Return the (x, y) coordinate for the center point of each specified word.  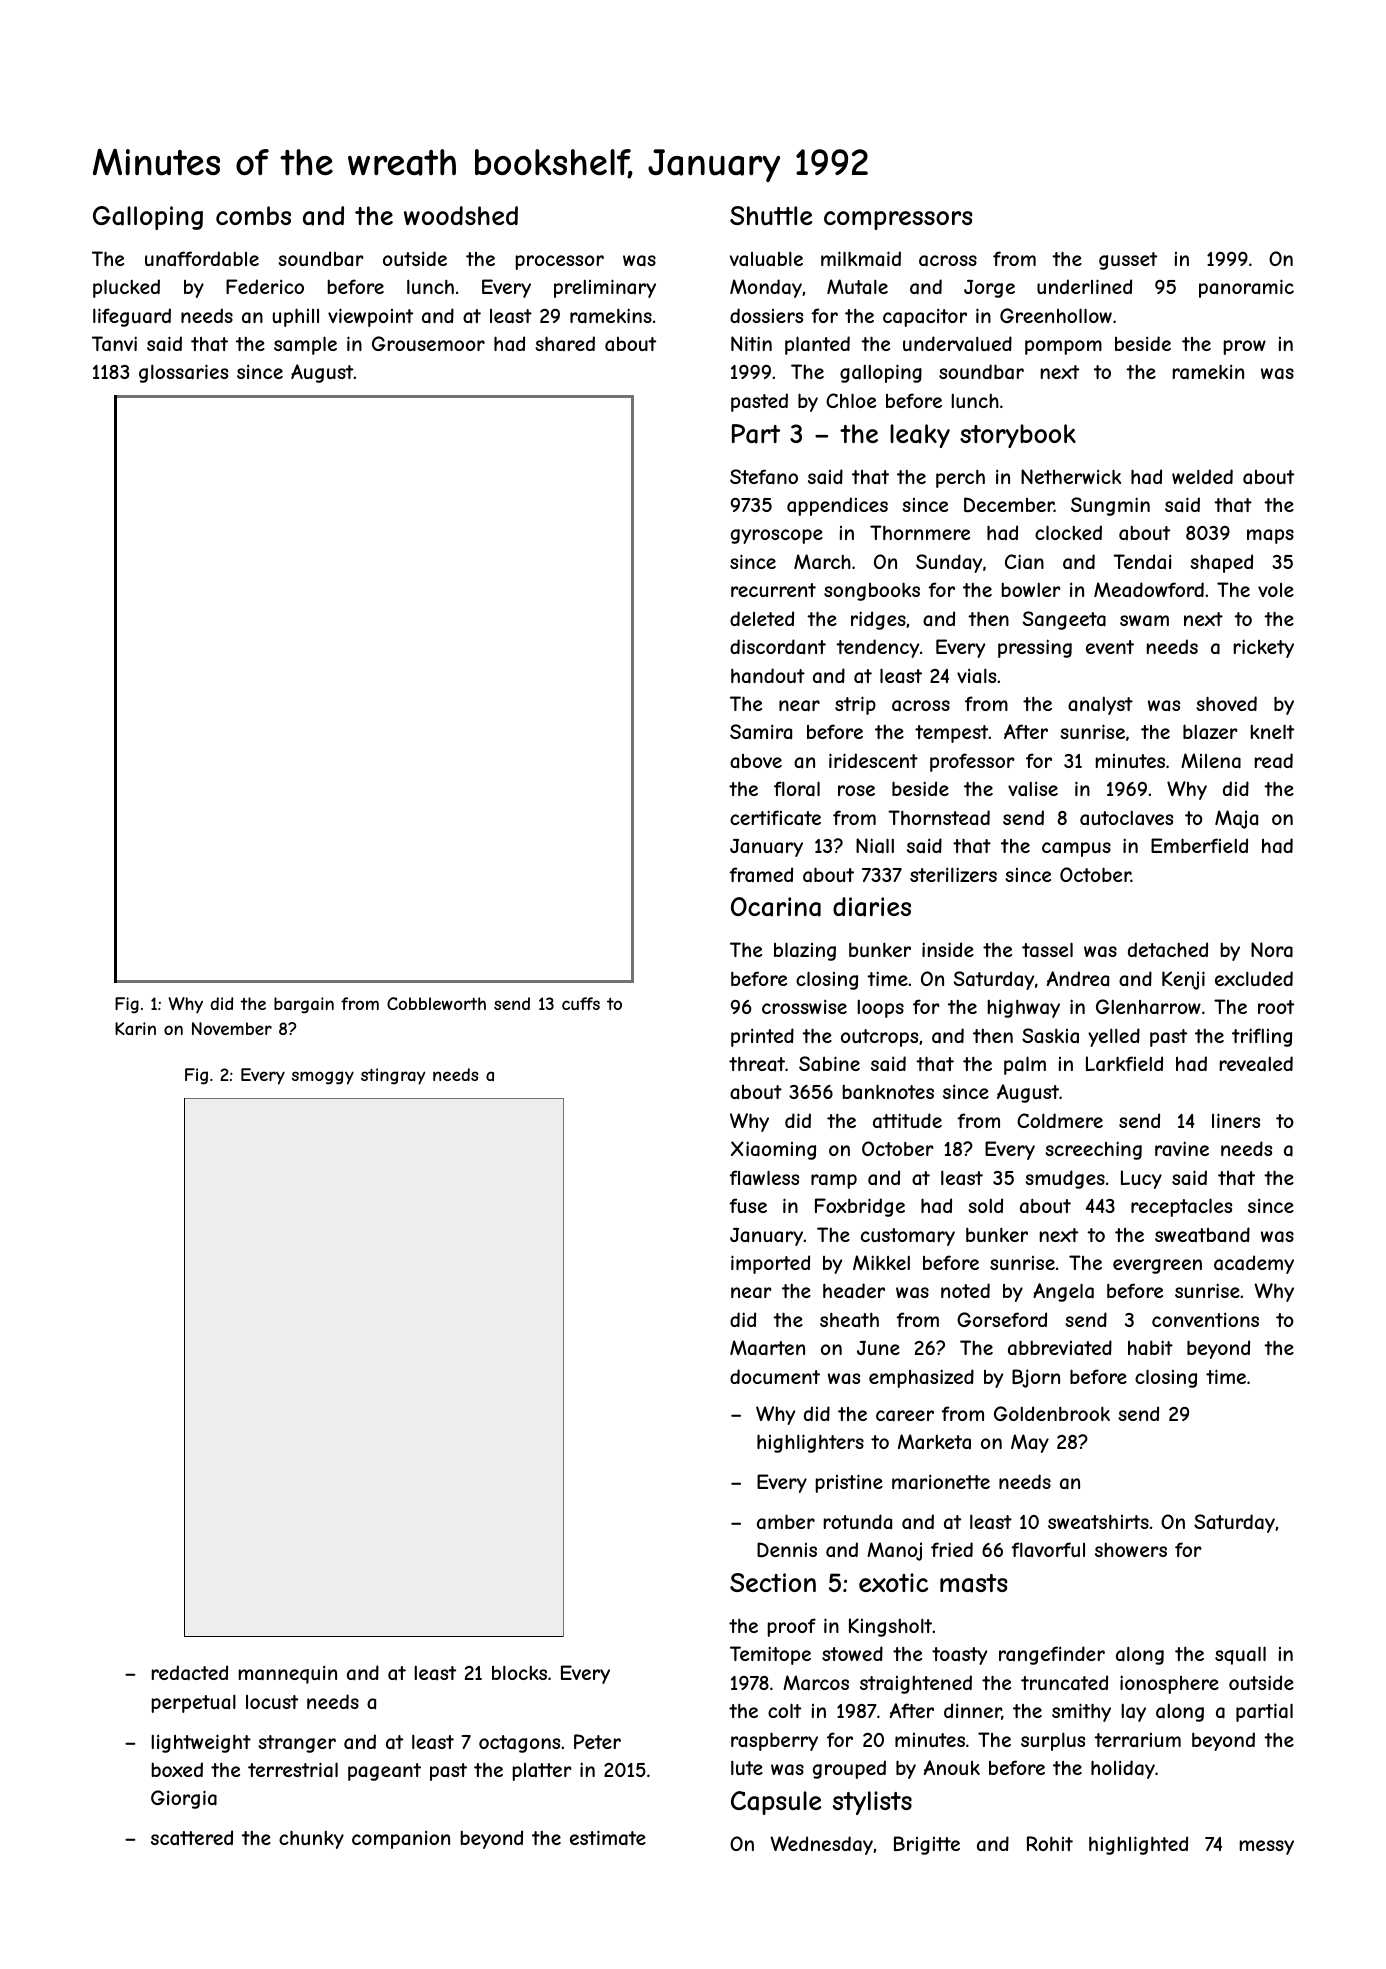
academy (1254, 1264)
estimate (608, 1838)
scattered (192, 1837)
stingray (393, 1076)
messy (1267, 1847)
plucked (126, 288)
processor (560, 262)
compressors (898, 220)
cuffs (581, 1003)
